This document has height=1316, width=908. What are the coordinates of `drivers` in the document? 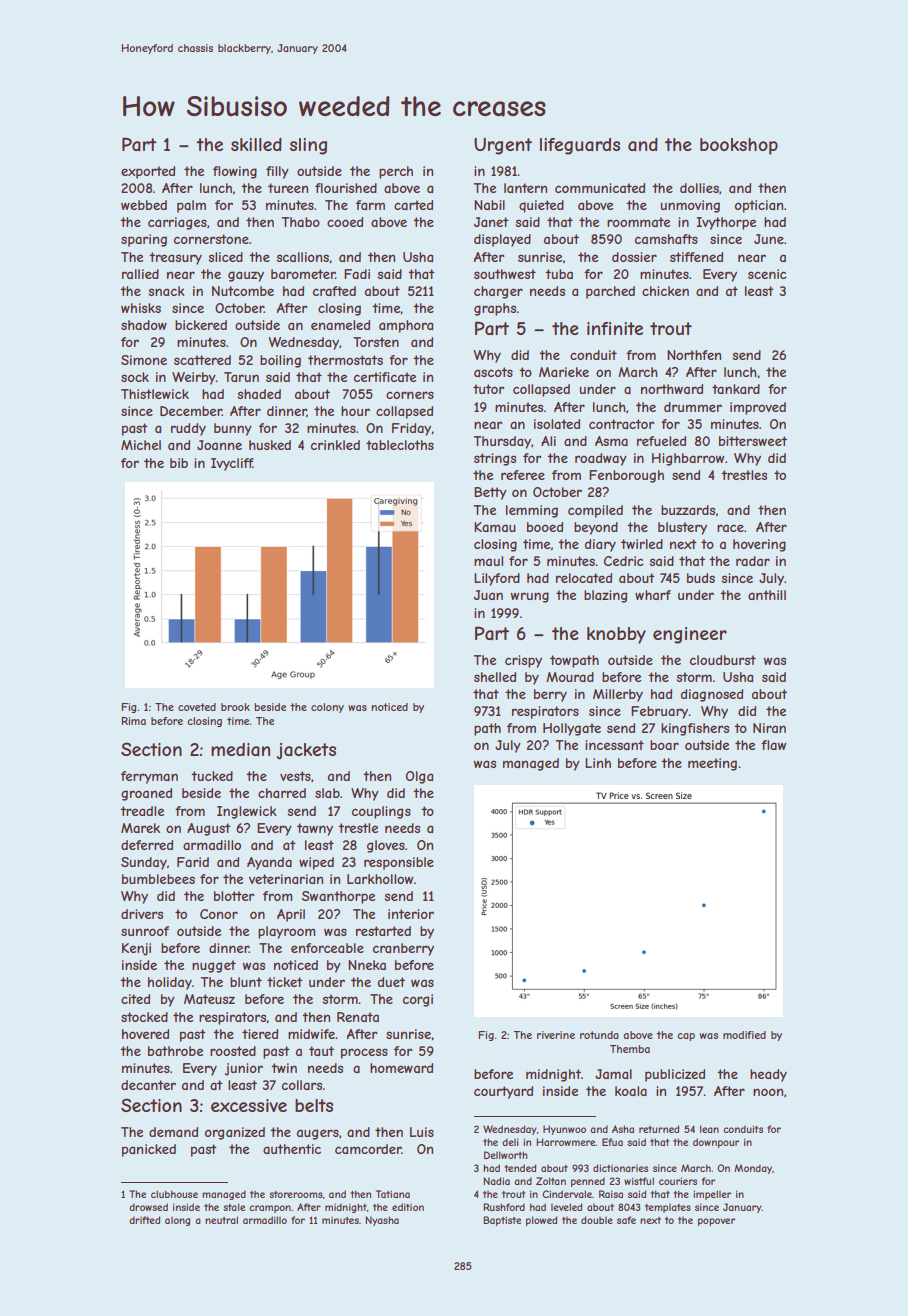 It's located at (142, 914).
